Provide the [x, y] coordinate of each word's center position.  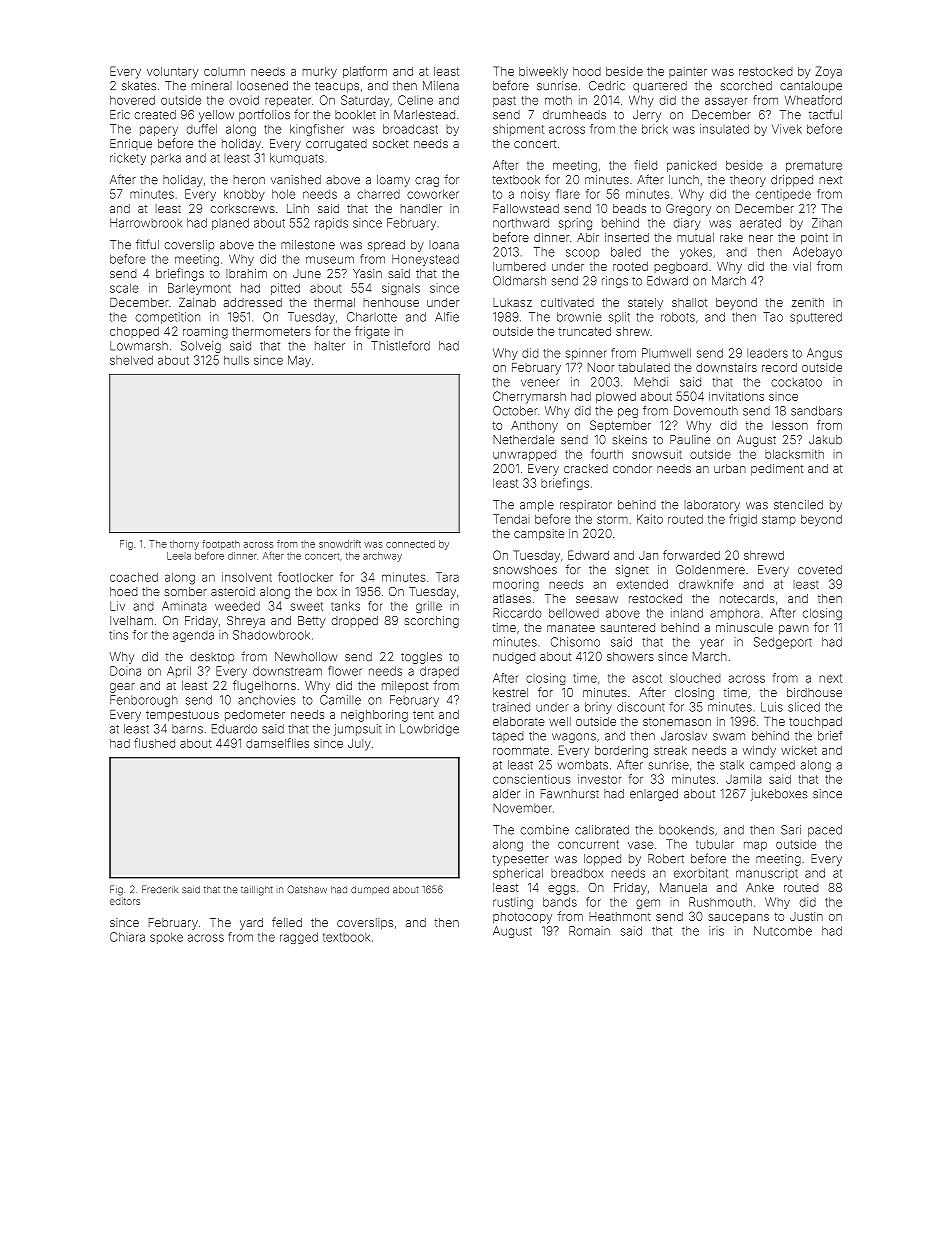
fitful [147, 244]
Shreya [246, 622]
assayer [726, 102]
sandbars [816, 411]
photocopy [522, 918]
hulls [236, 360]
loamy [393, 181]
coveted [820, 570]
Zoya [829, 72]
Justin [806, 916]
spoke [166, 938]
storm [612, 519]
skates [139, 86]
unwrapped [524, 455]
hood [587, 71]
